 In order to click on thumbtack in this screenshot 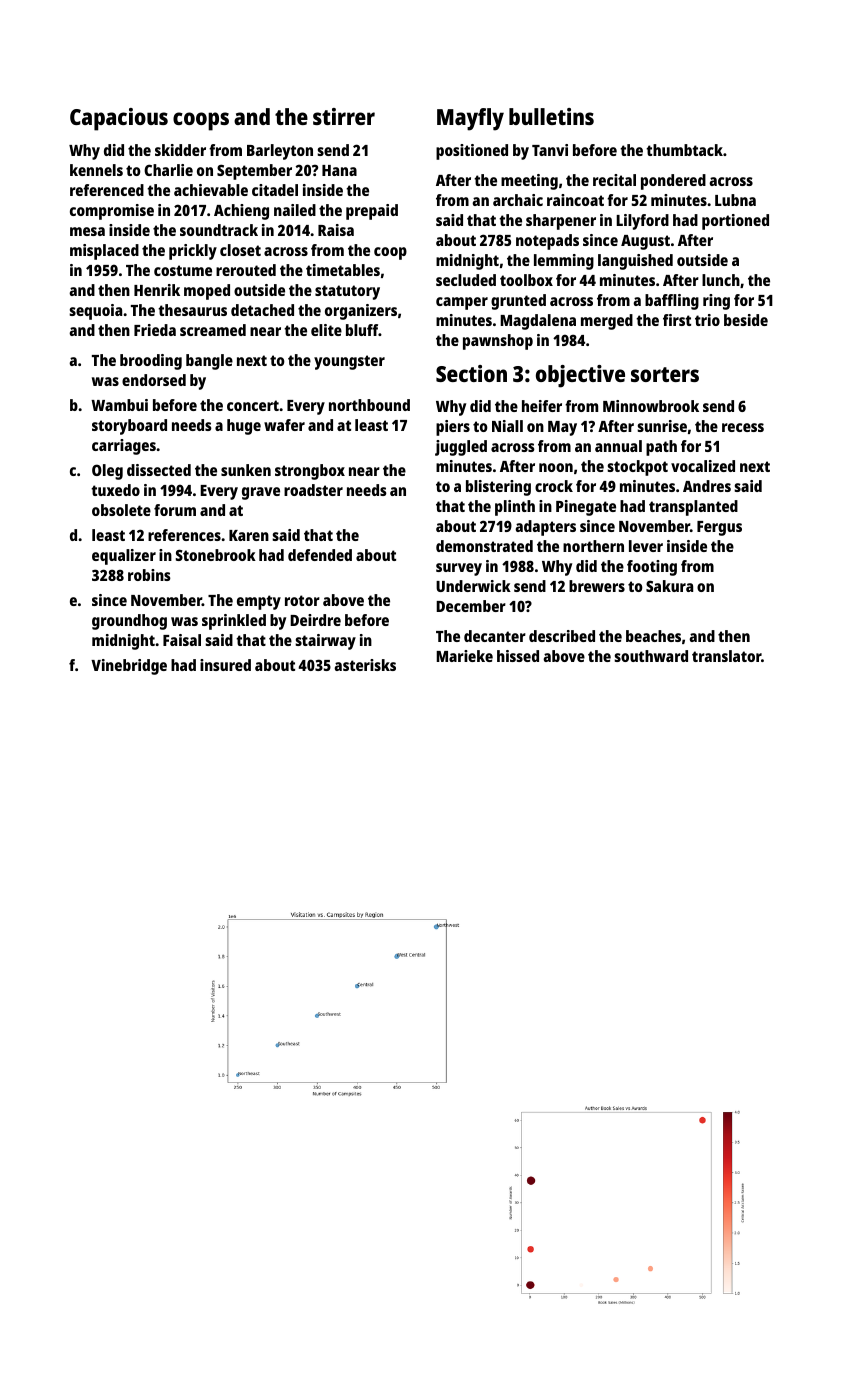, I will do `click(684, 150)`.
